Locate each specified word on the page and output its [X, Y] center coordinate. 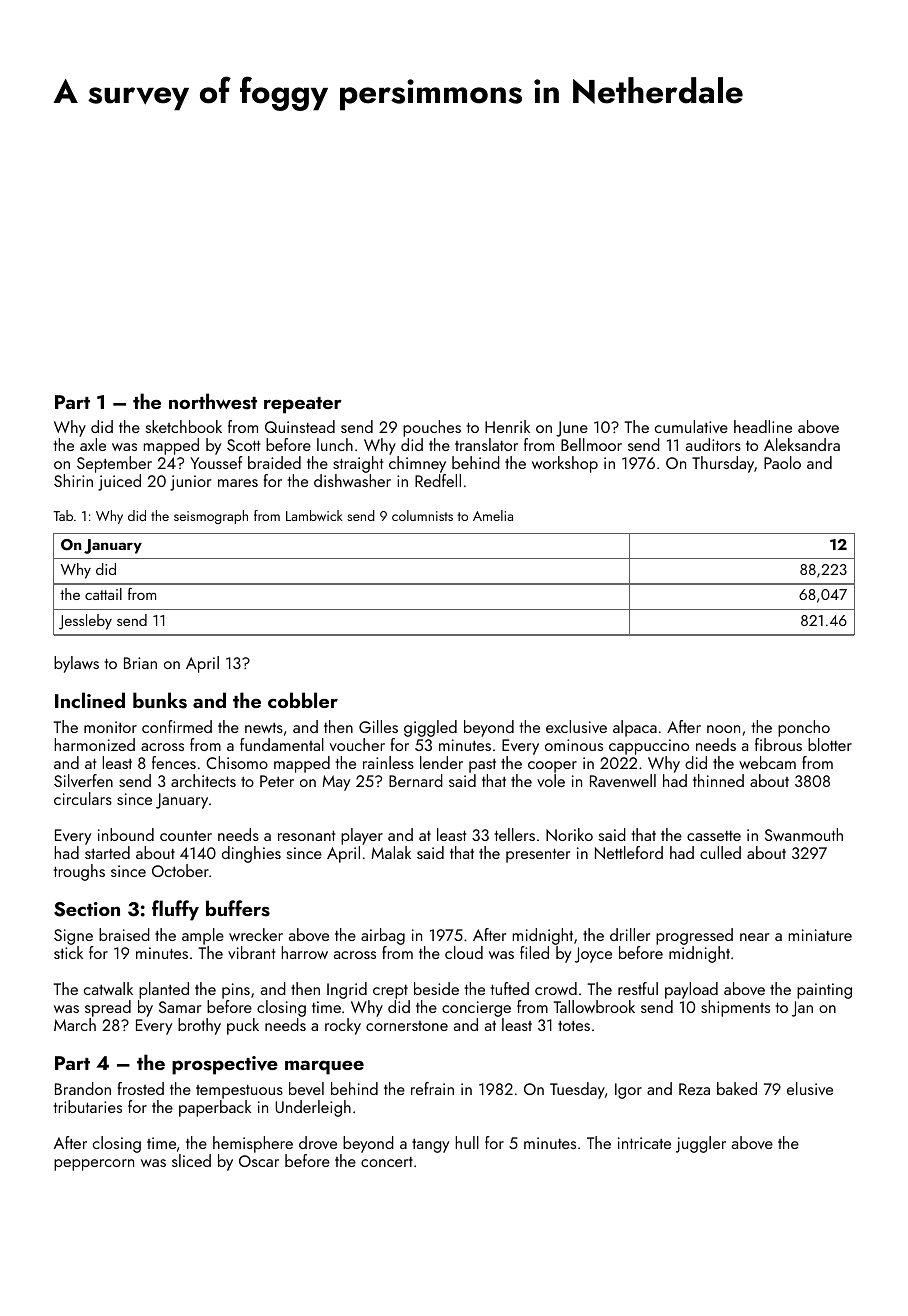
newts [264, 728]
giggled [430, 728]
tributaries [87, 1106]
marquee [324, 1067]
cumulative [691, 426]
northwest [213, 401]
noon [723, 729]
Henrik [507, 426]
